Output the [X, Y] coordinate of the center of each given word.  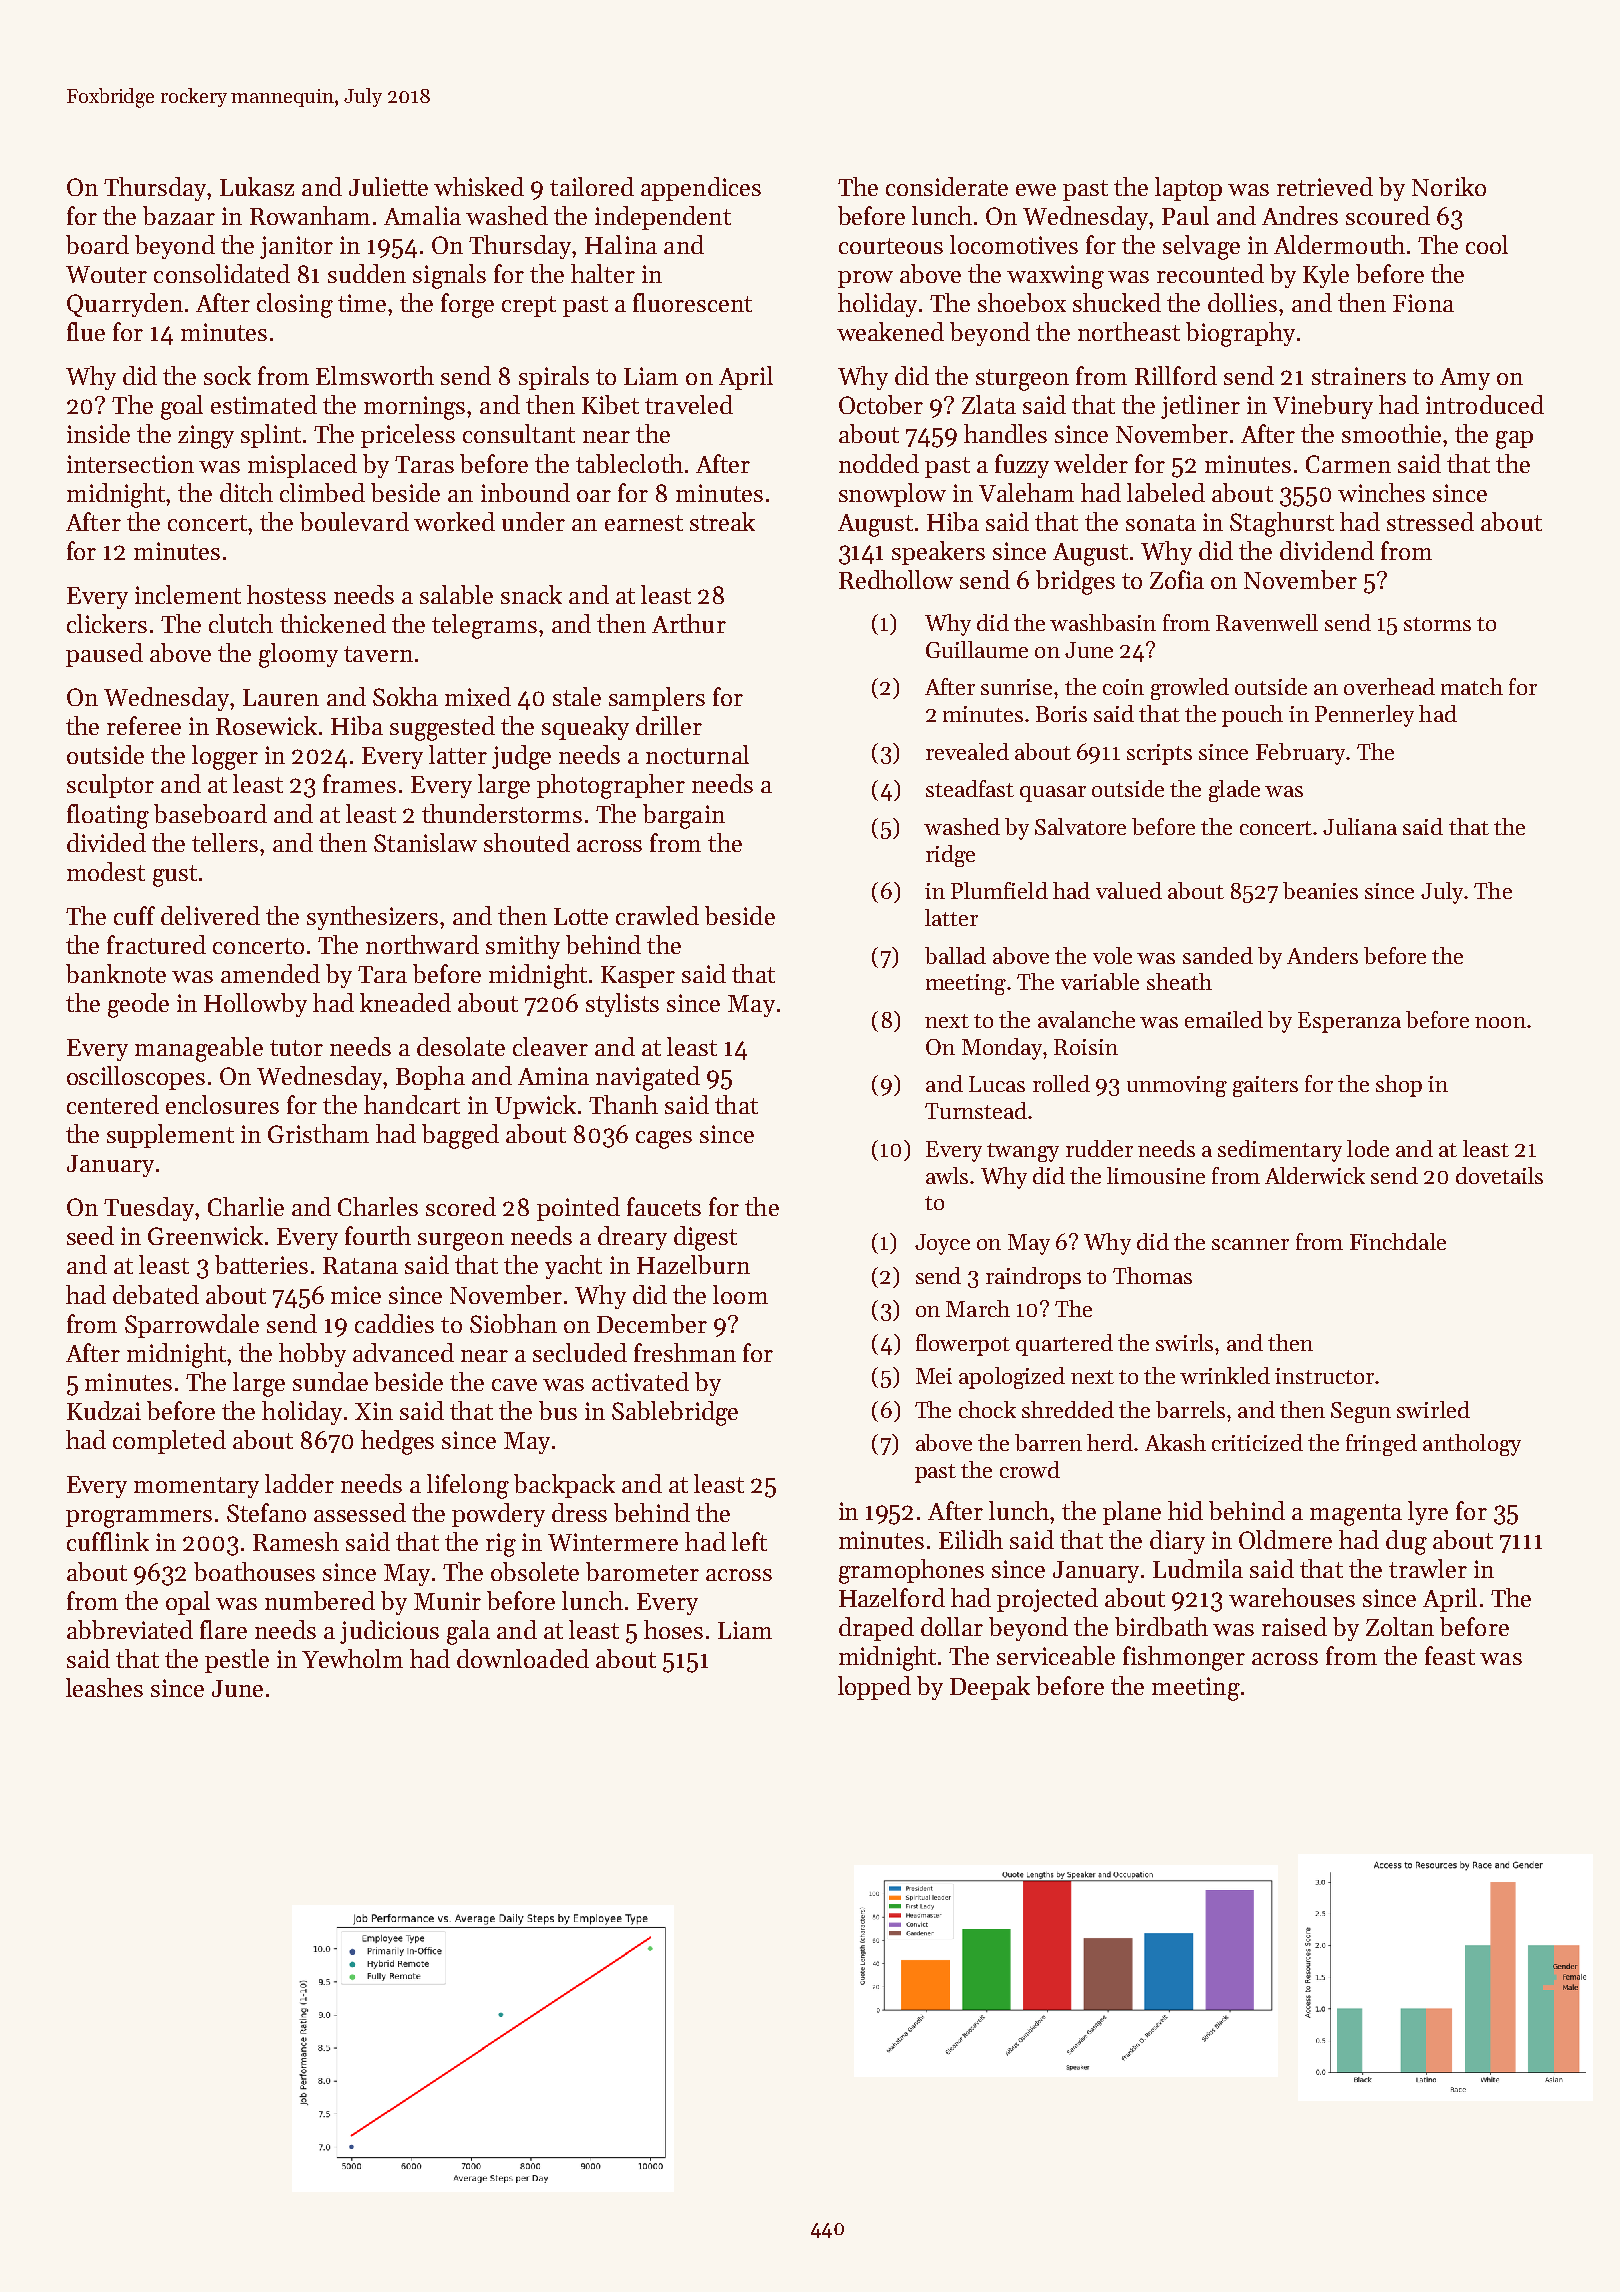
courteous [891, 246]
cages [664, 1140]
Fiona [1423, 303]
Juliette [388, 186]
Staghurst [1282, 524]
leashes [104, 1687]
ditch [246, 492]
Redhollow [896, 579]
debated [156, 1294]
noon [1500, 1022]
